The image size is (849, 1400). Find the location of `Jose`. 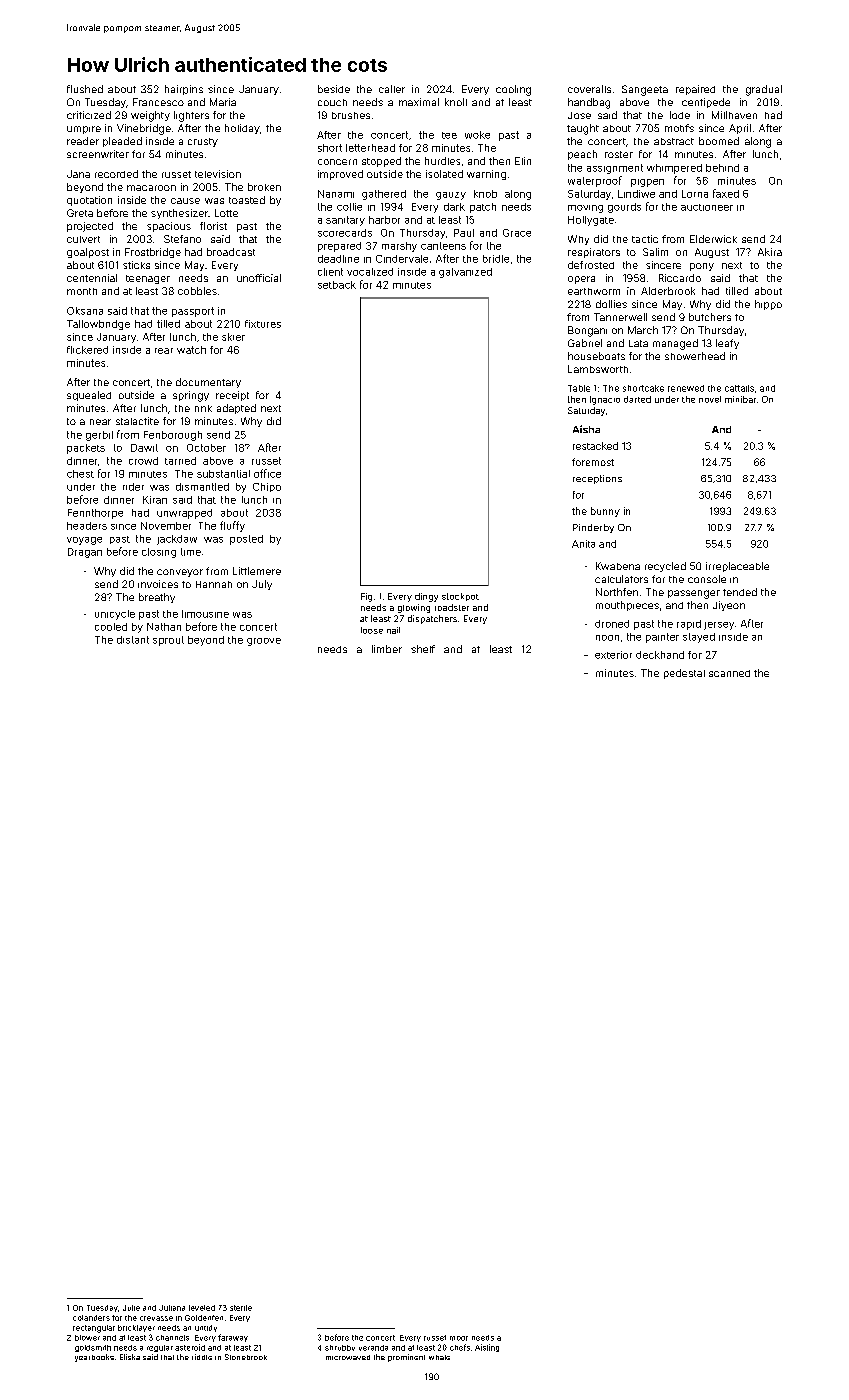

Jose is located at coordinates (579, 115).
